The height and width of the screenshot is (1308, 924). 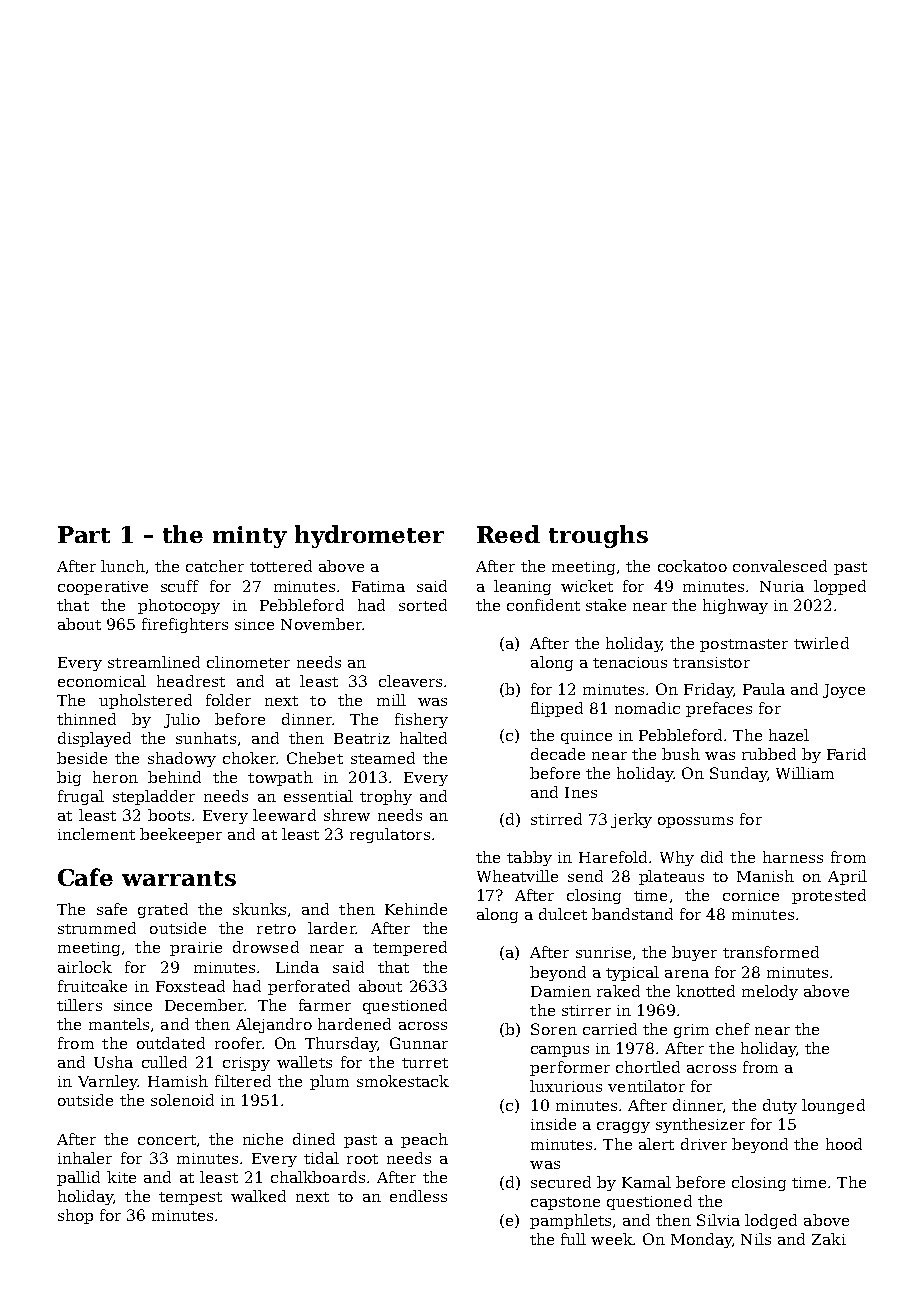 What do you see at coordinates (632, 914) in the screenshot?
I see `bandstand` at bounding box center [632, 914].
